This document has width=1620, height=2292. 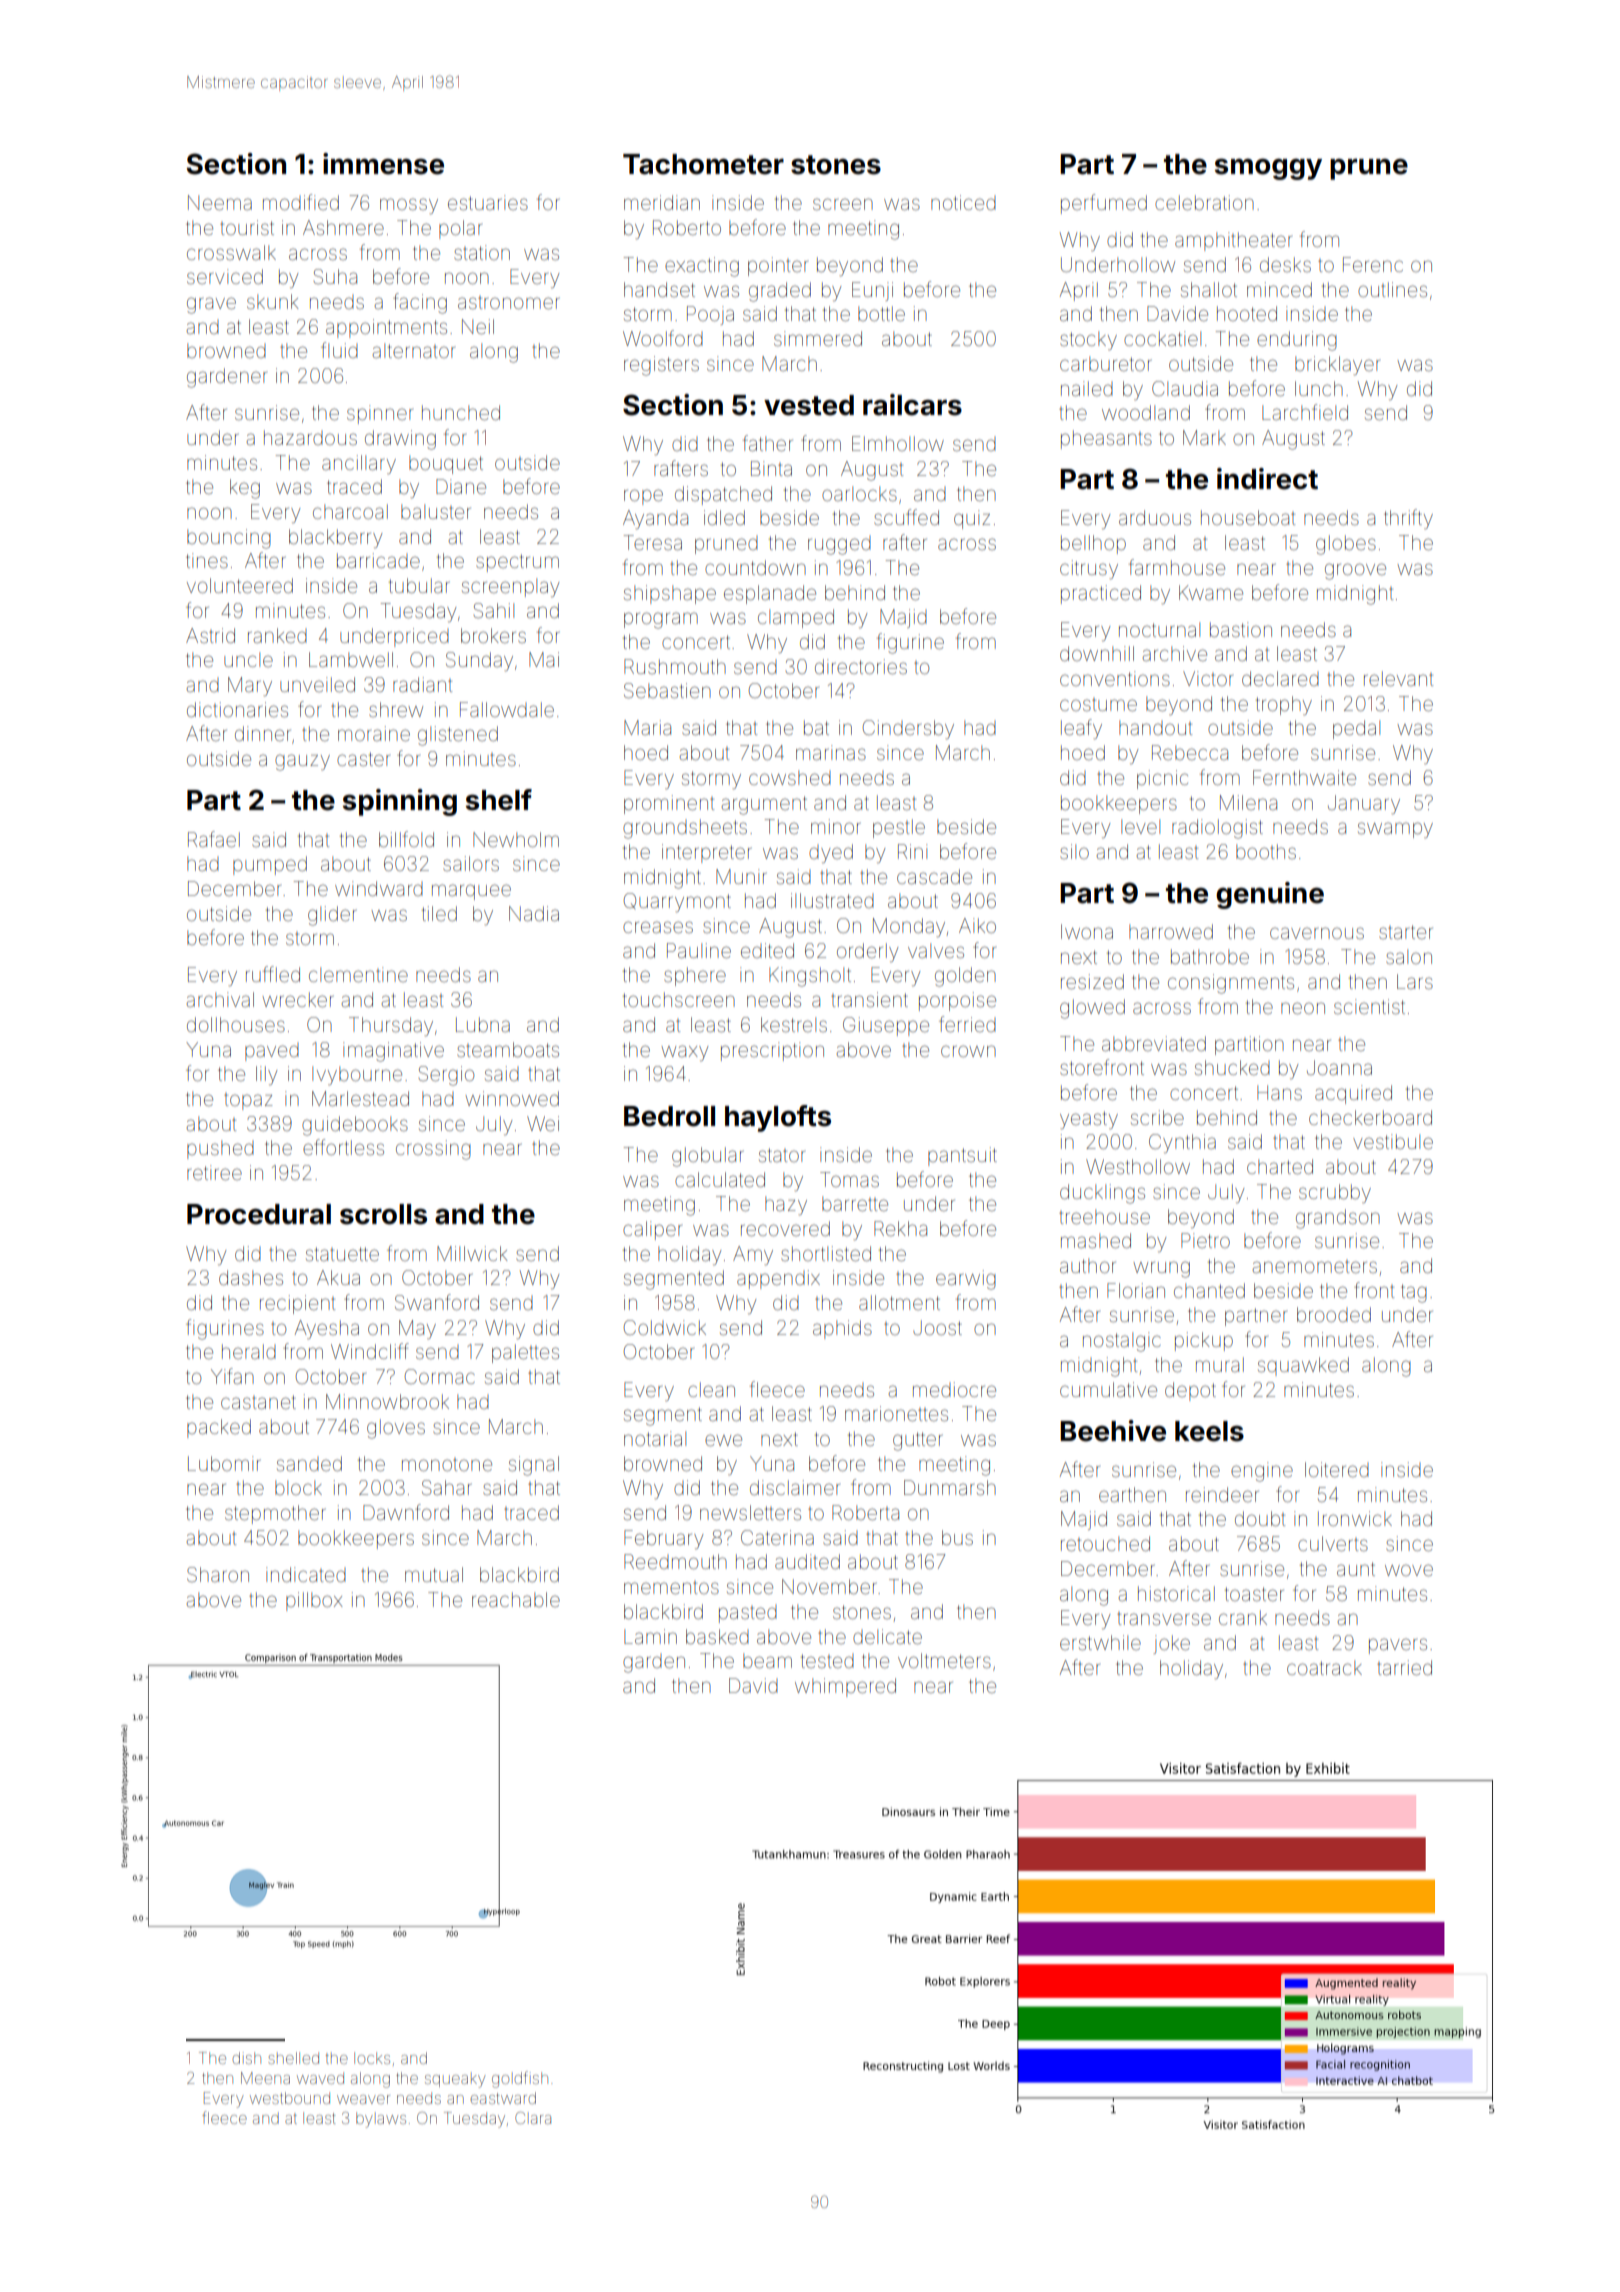 What do you see at coordinates (659, 289) in the document?
I see `handset` at bounding box center [659, 289].
